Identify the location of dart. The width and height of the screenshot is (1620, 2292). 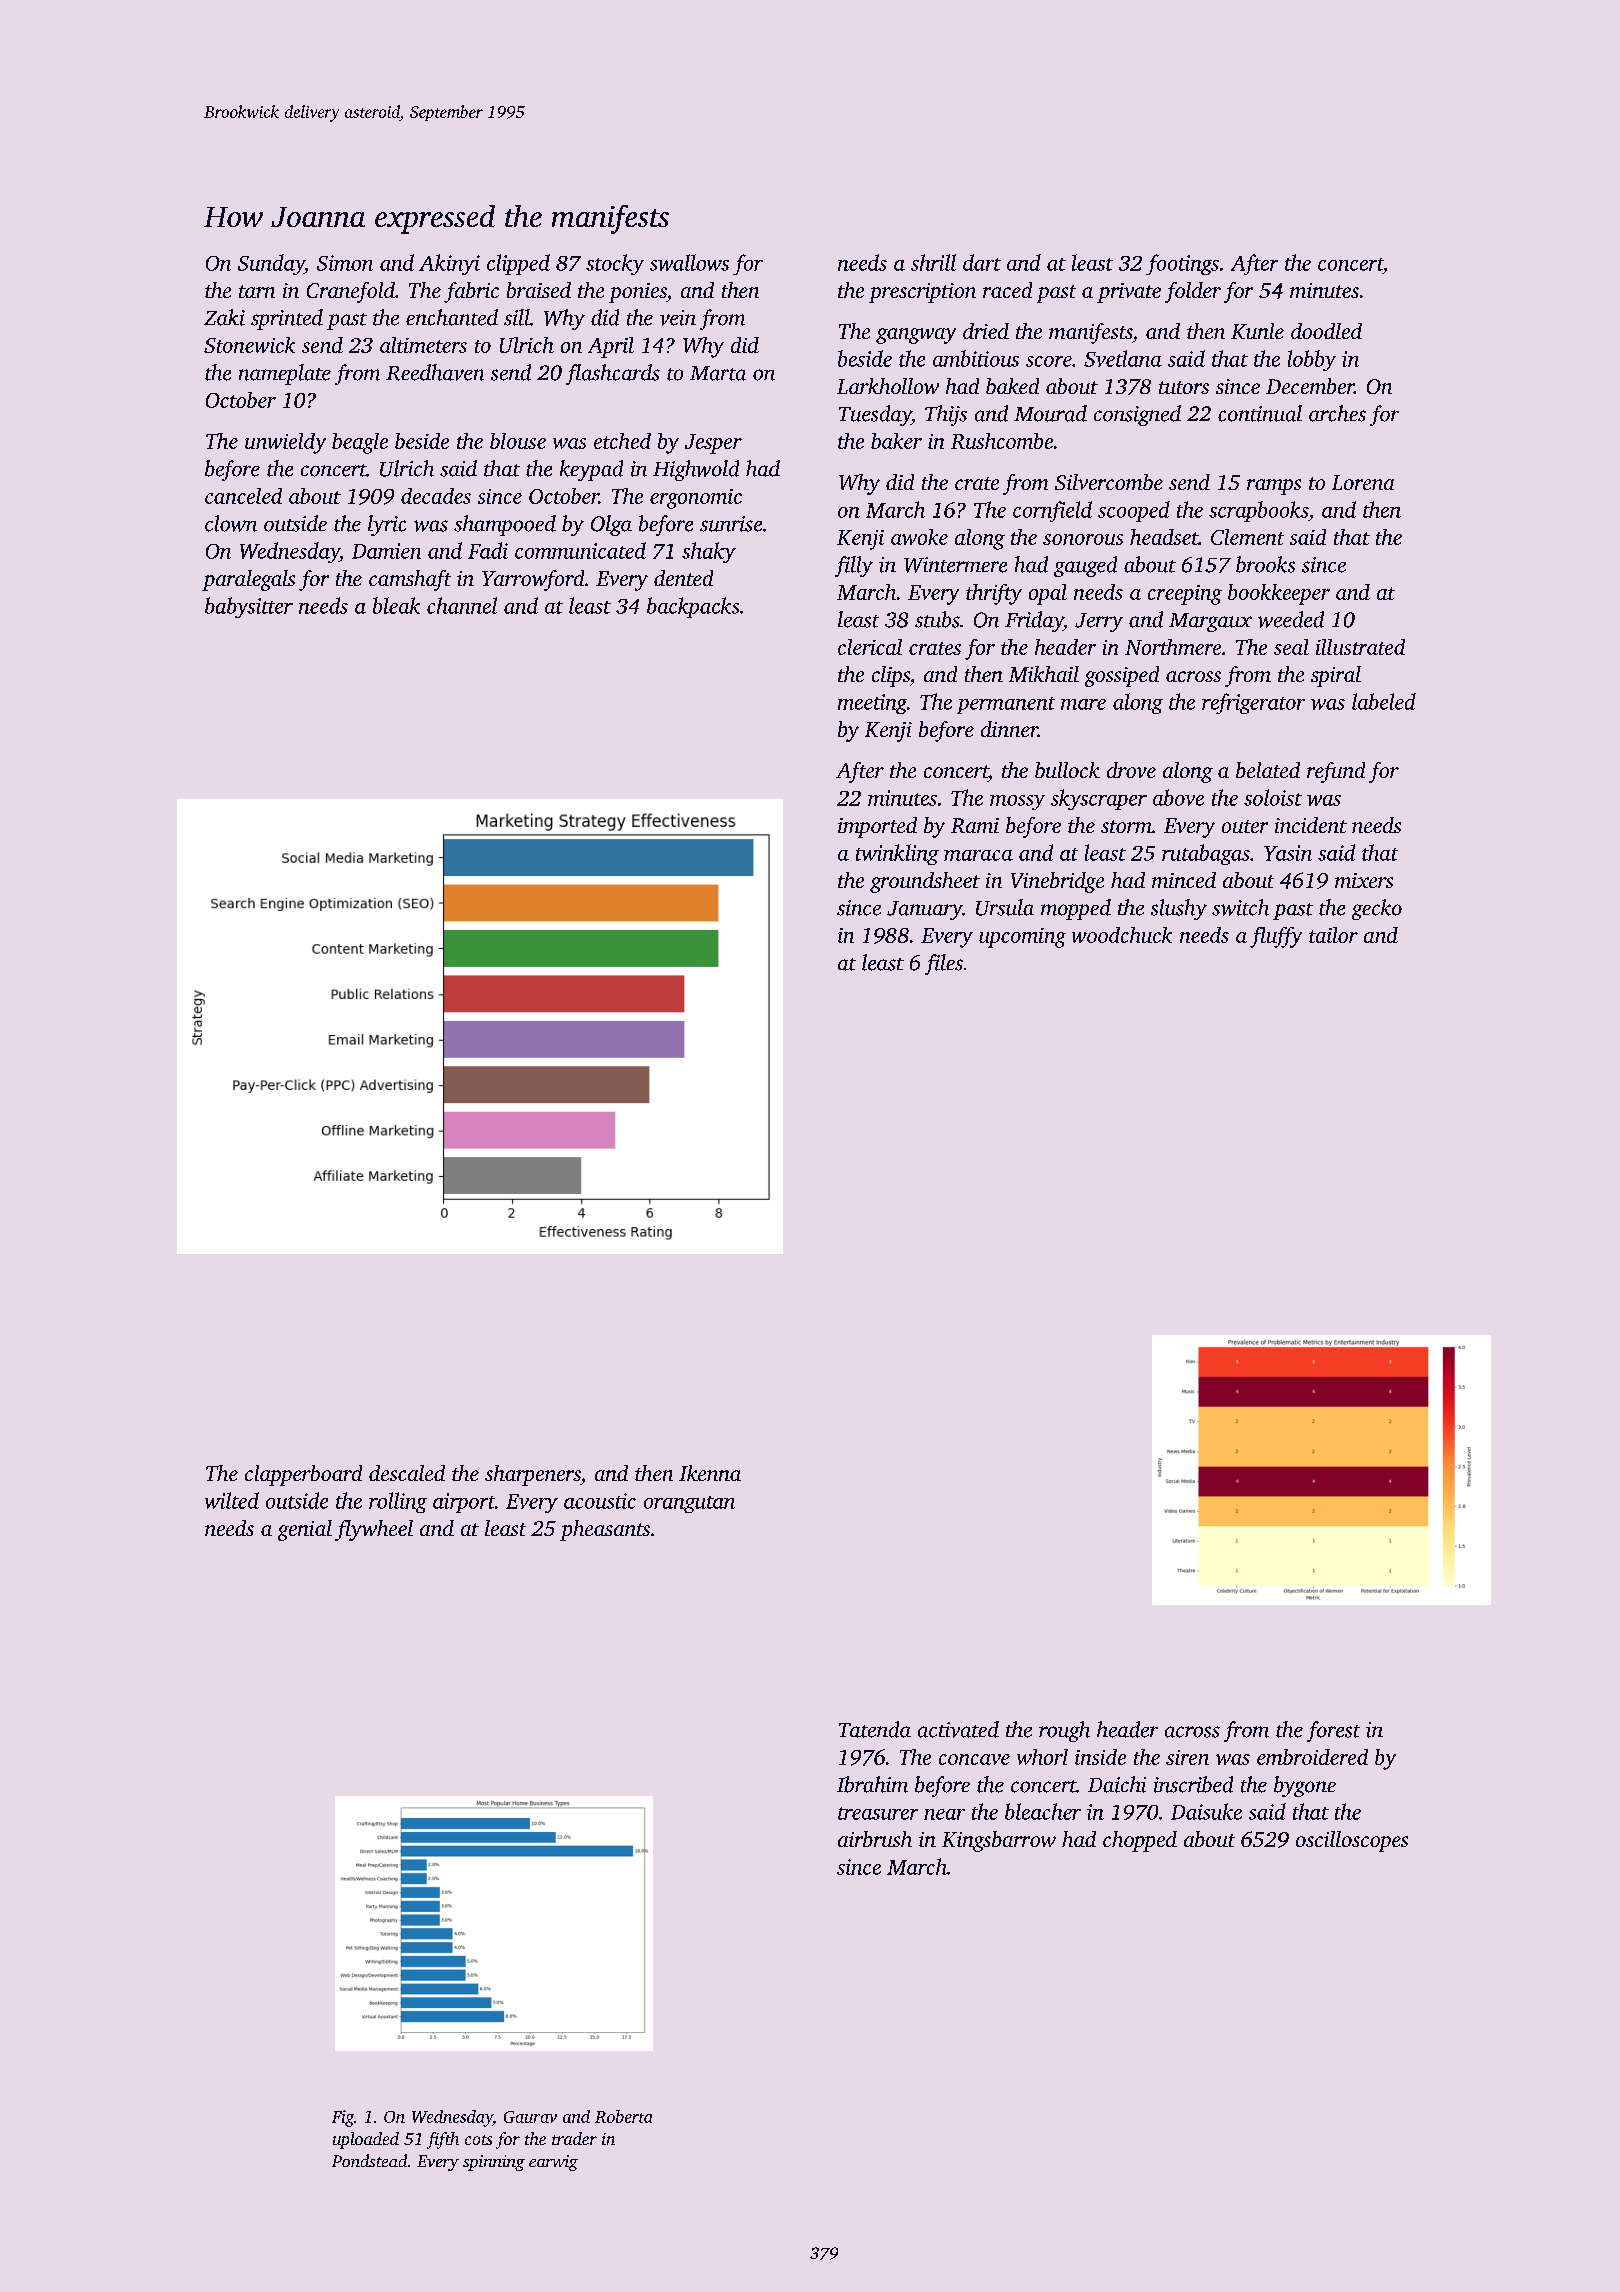
(982, 262).
